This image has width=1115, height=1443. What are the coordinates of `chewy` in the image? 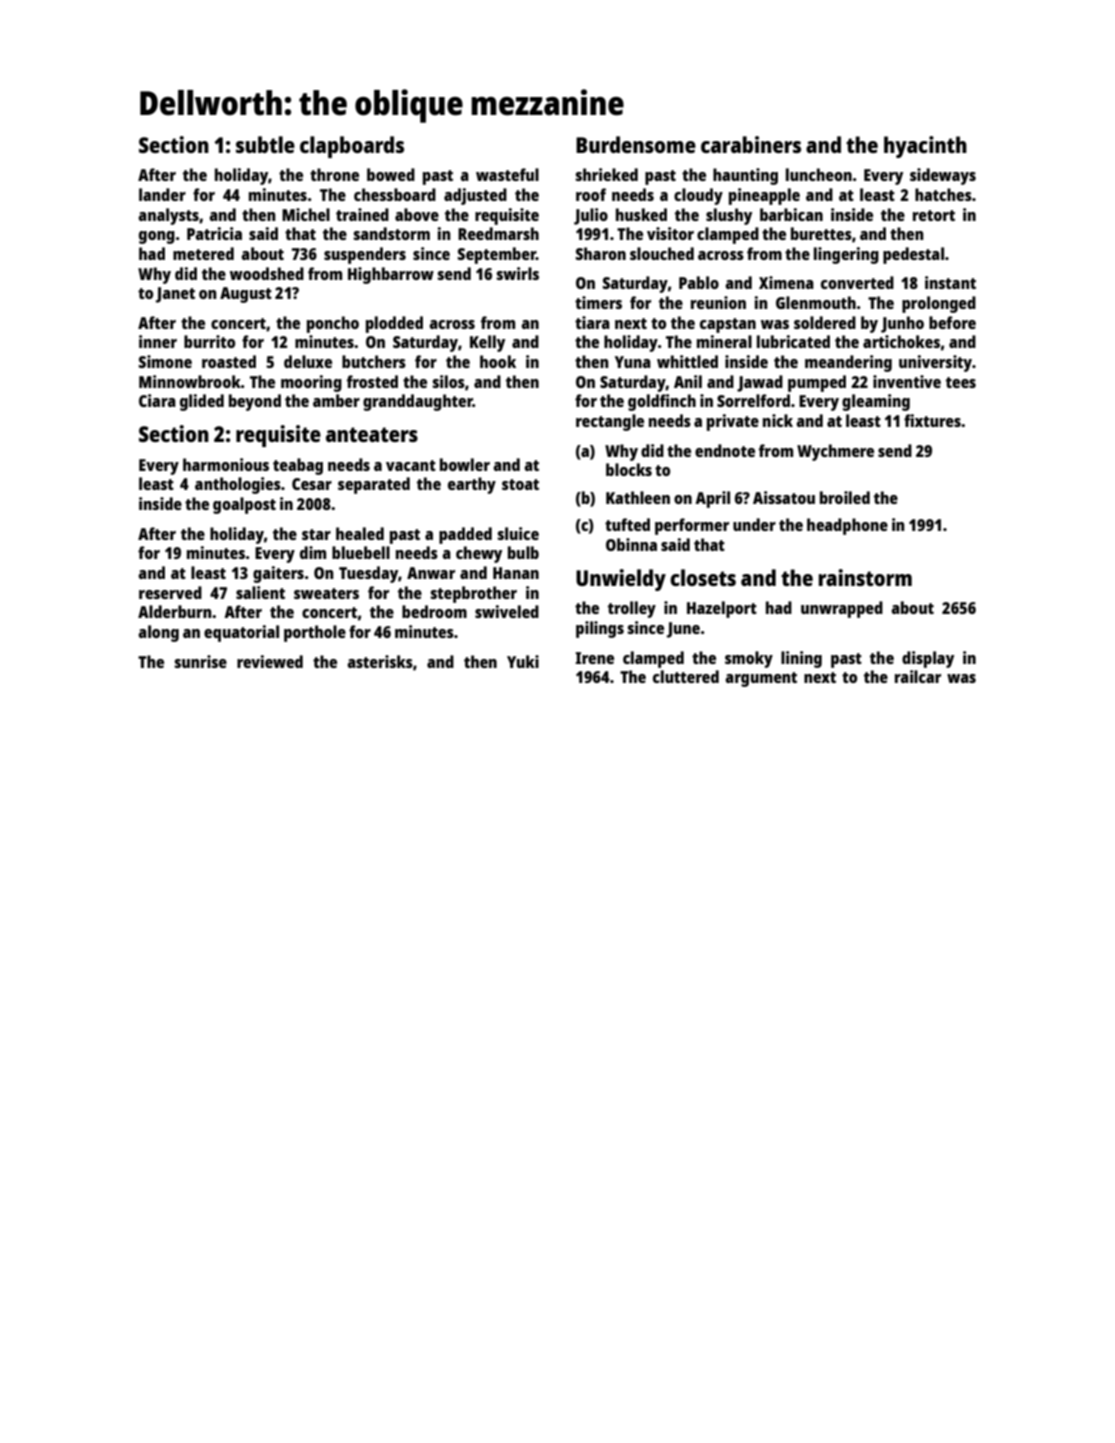 It's located at (479, 554).
